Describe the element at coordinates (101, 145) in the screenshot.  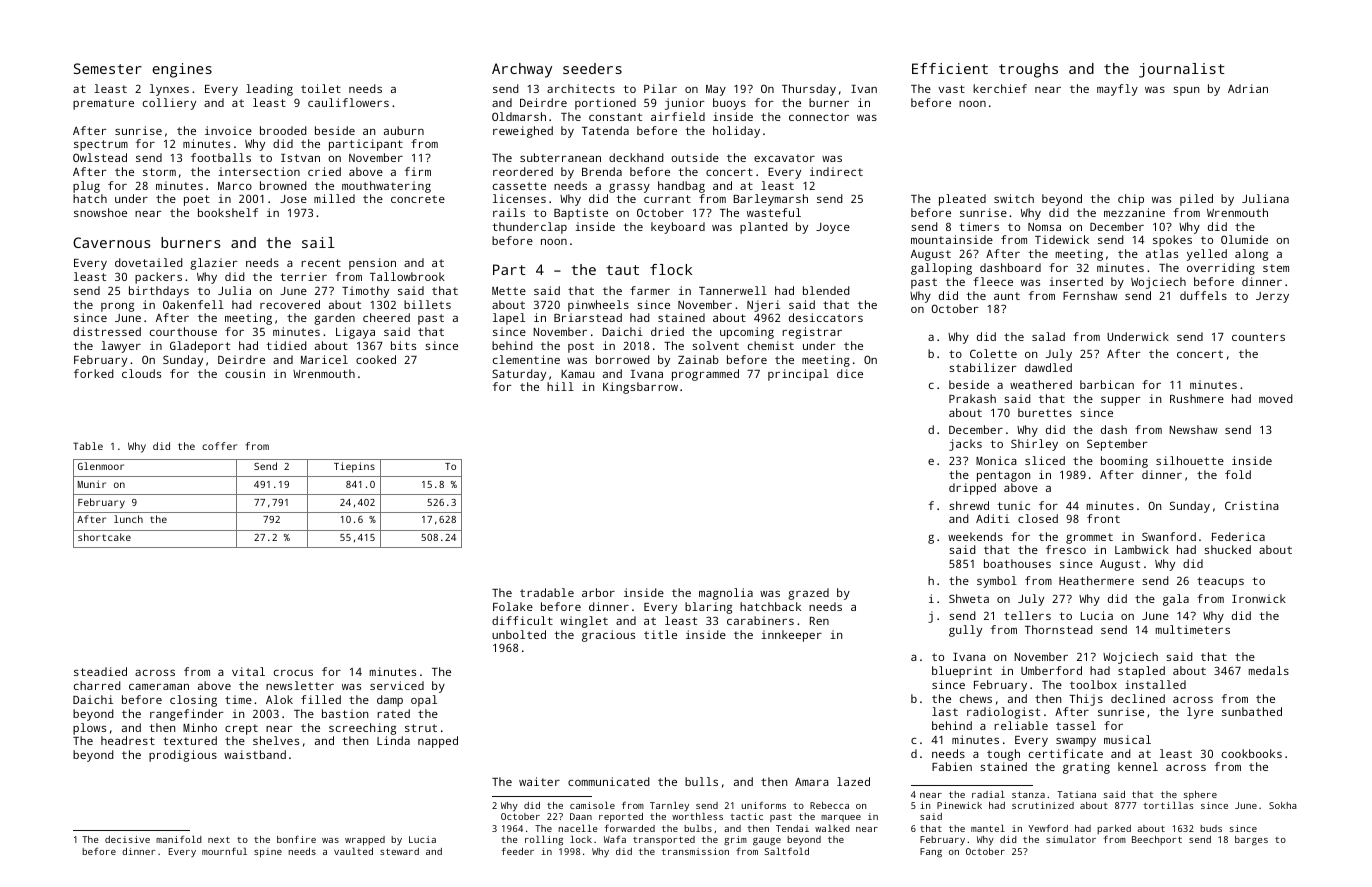
I see `spectrum` at that location.
